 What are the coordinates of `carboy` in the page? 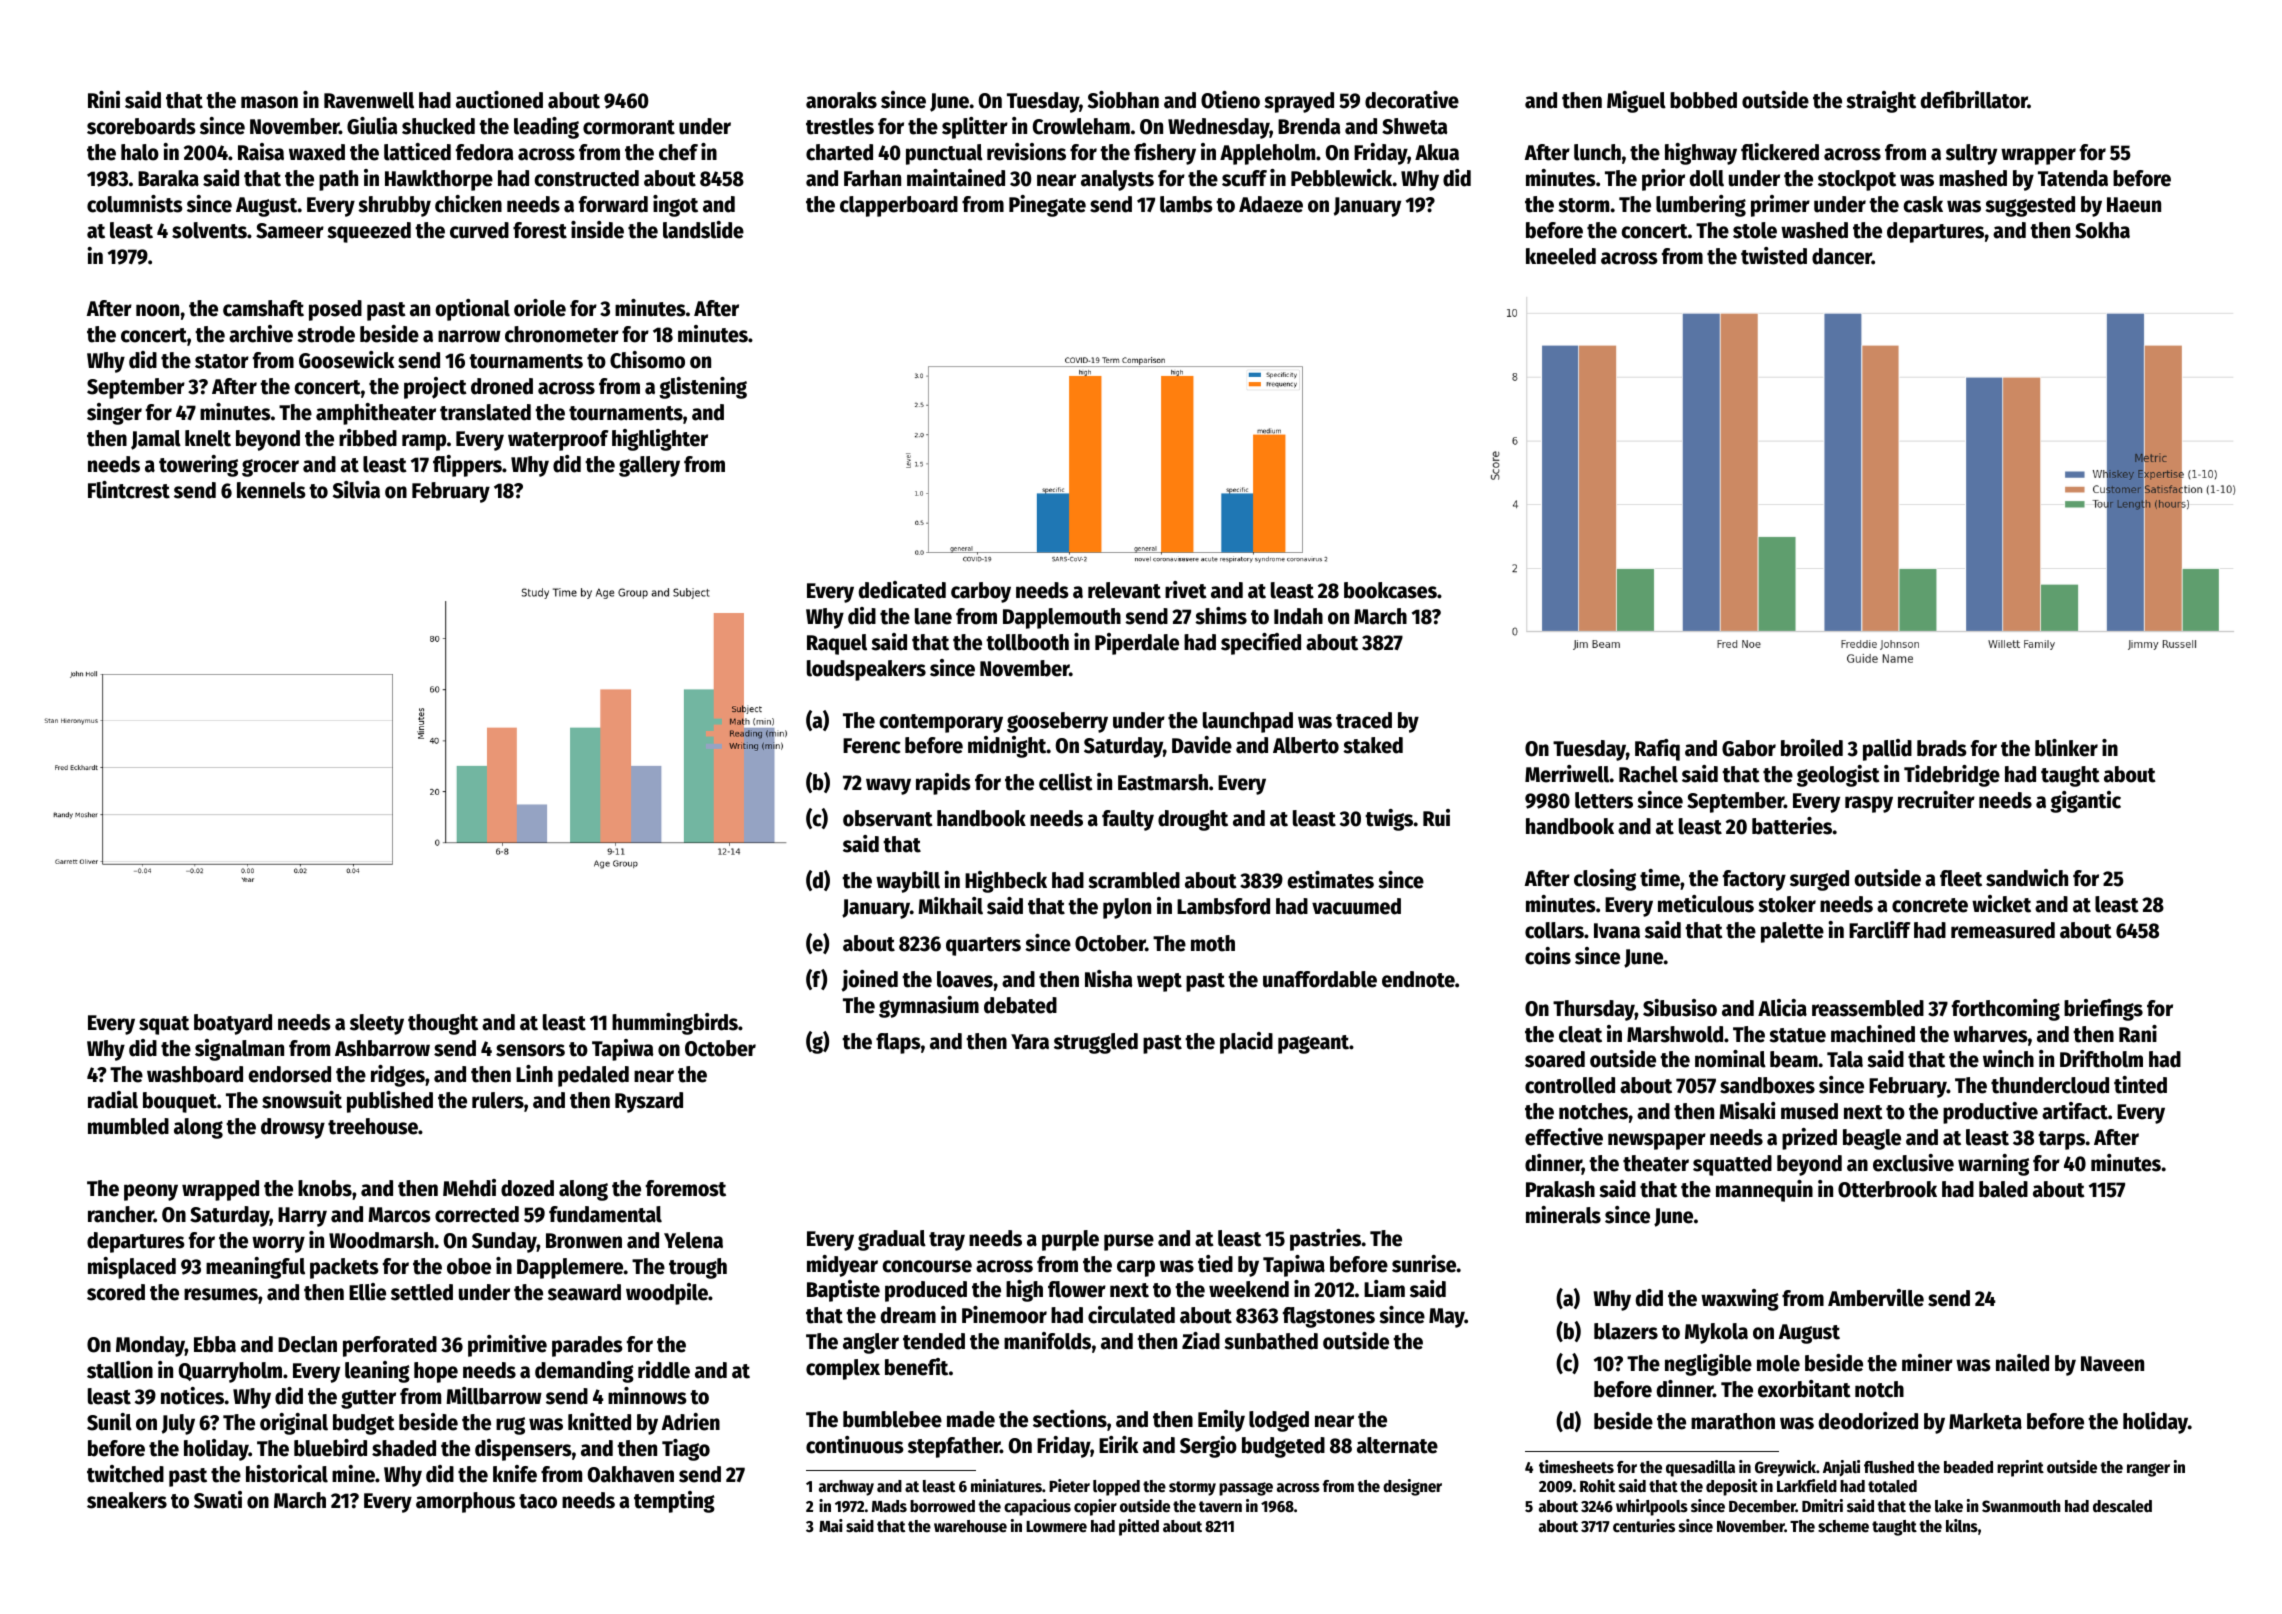 It's located at (981, 592).
